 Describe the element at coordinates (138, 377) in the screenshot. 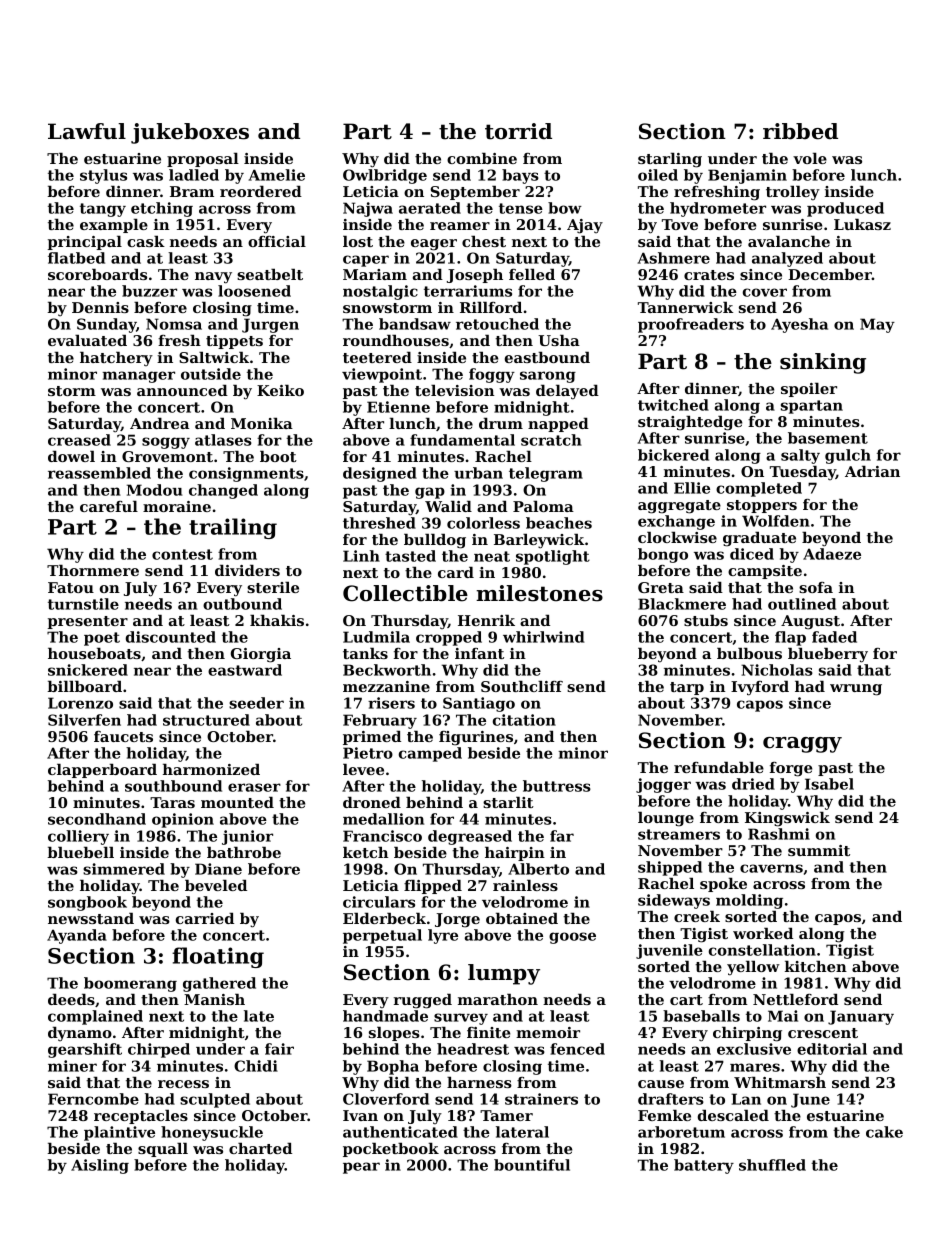

I see `manager` at that location.
